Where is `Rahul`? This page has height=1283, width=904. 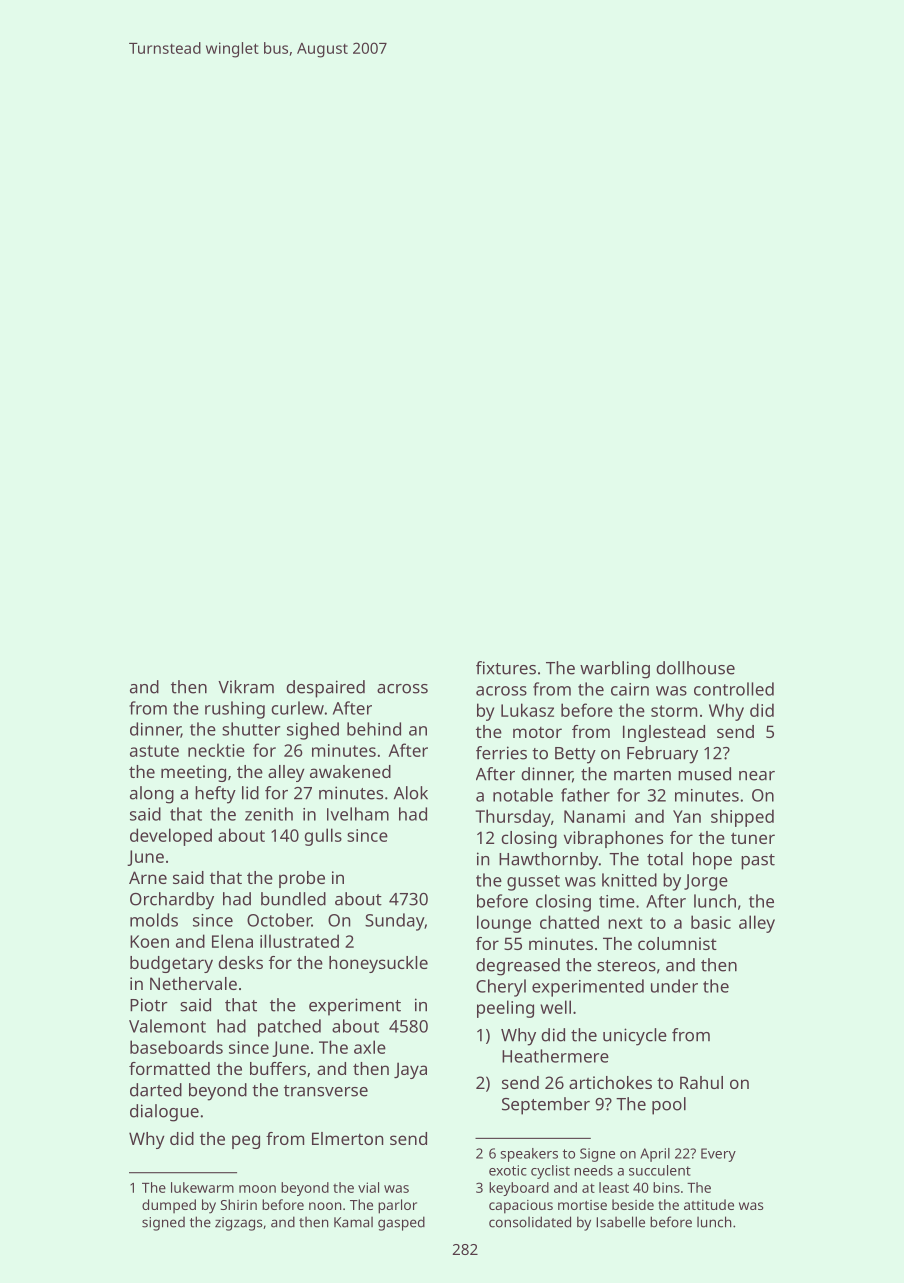
Rahul is located at coordinates (701, 1082).
